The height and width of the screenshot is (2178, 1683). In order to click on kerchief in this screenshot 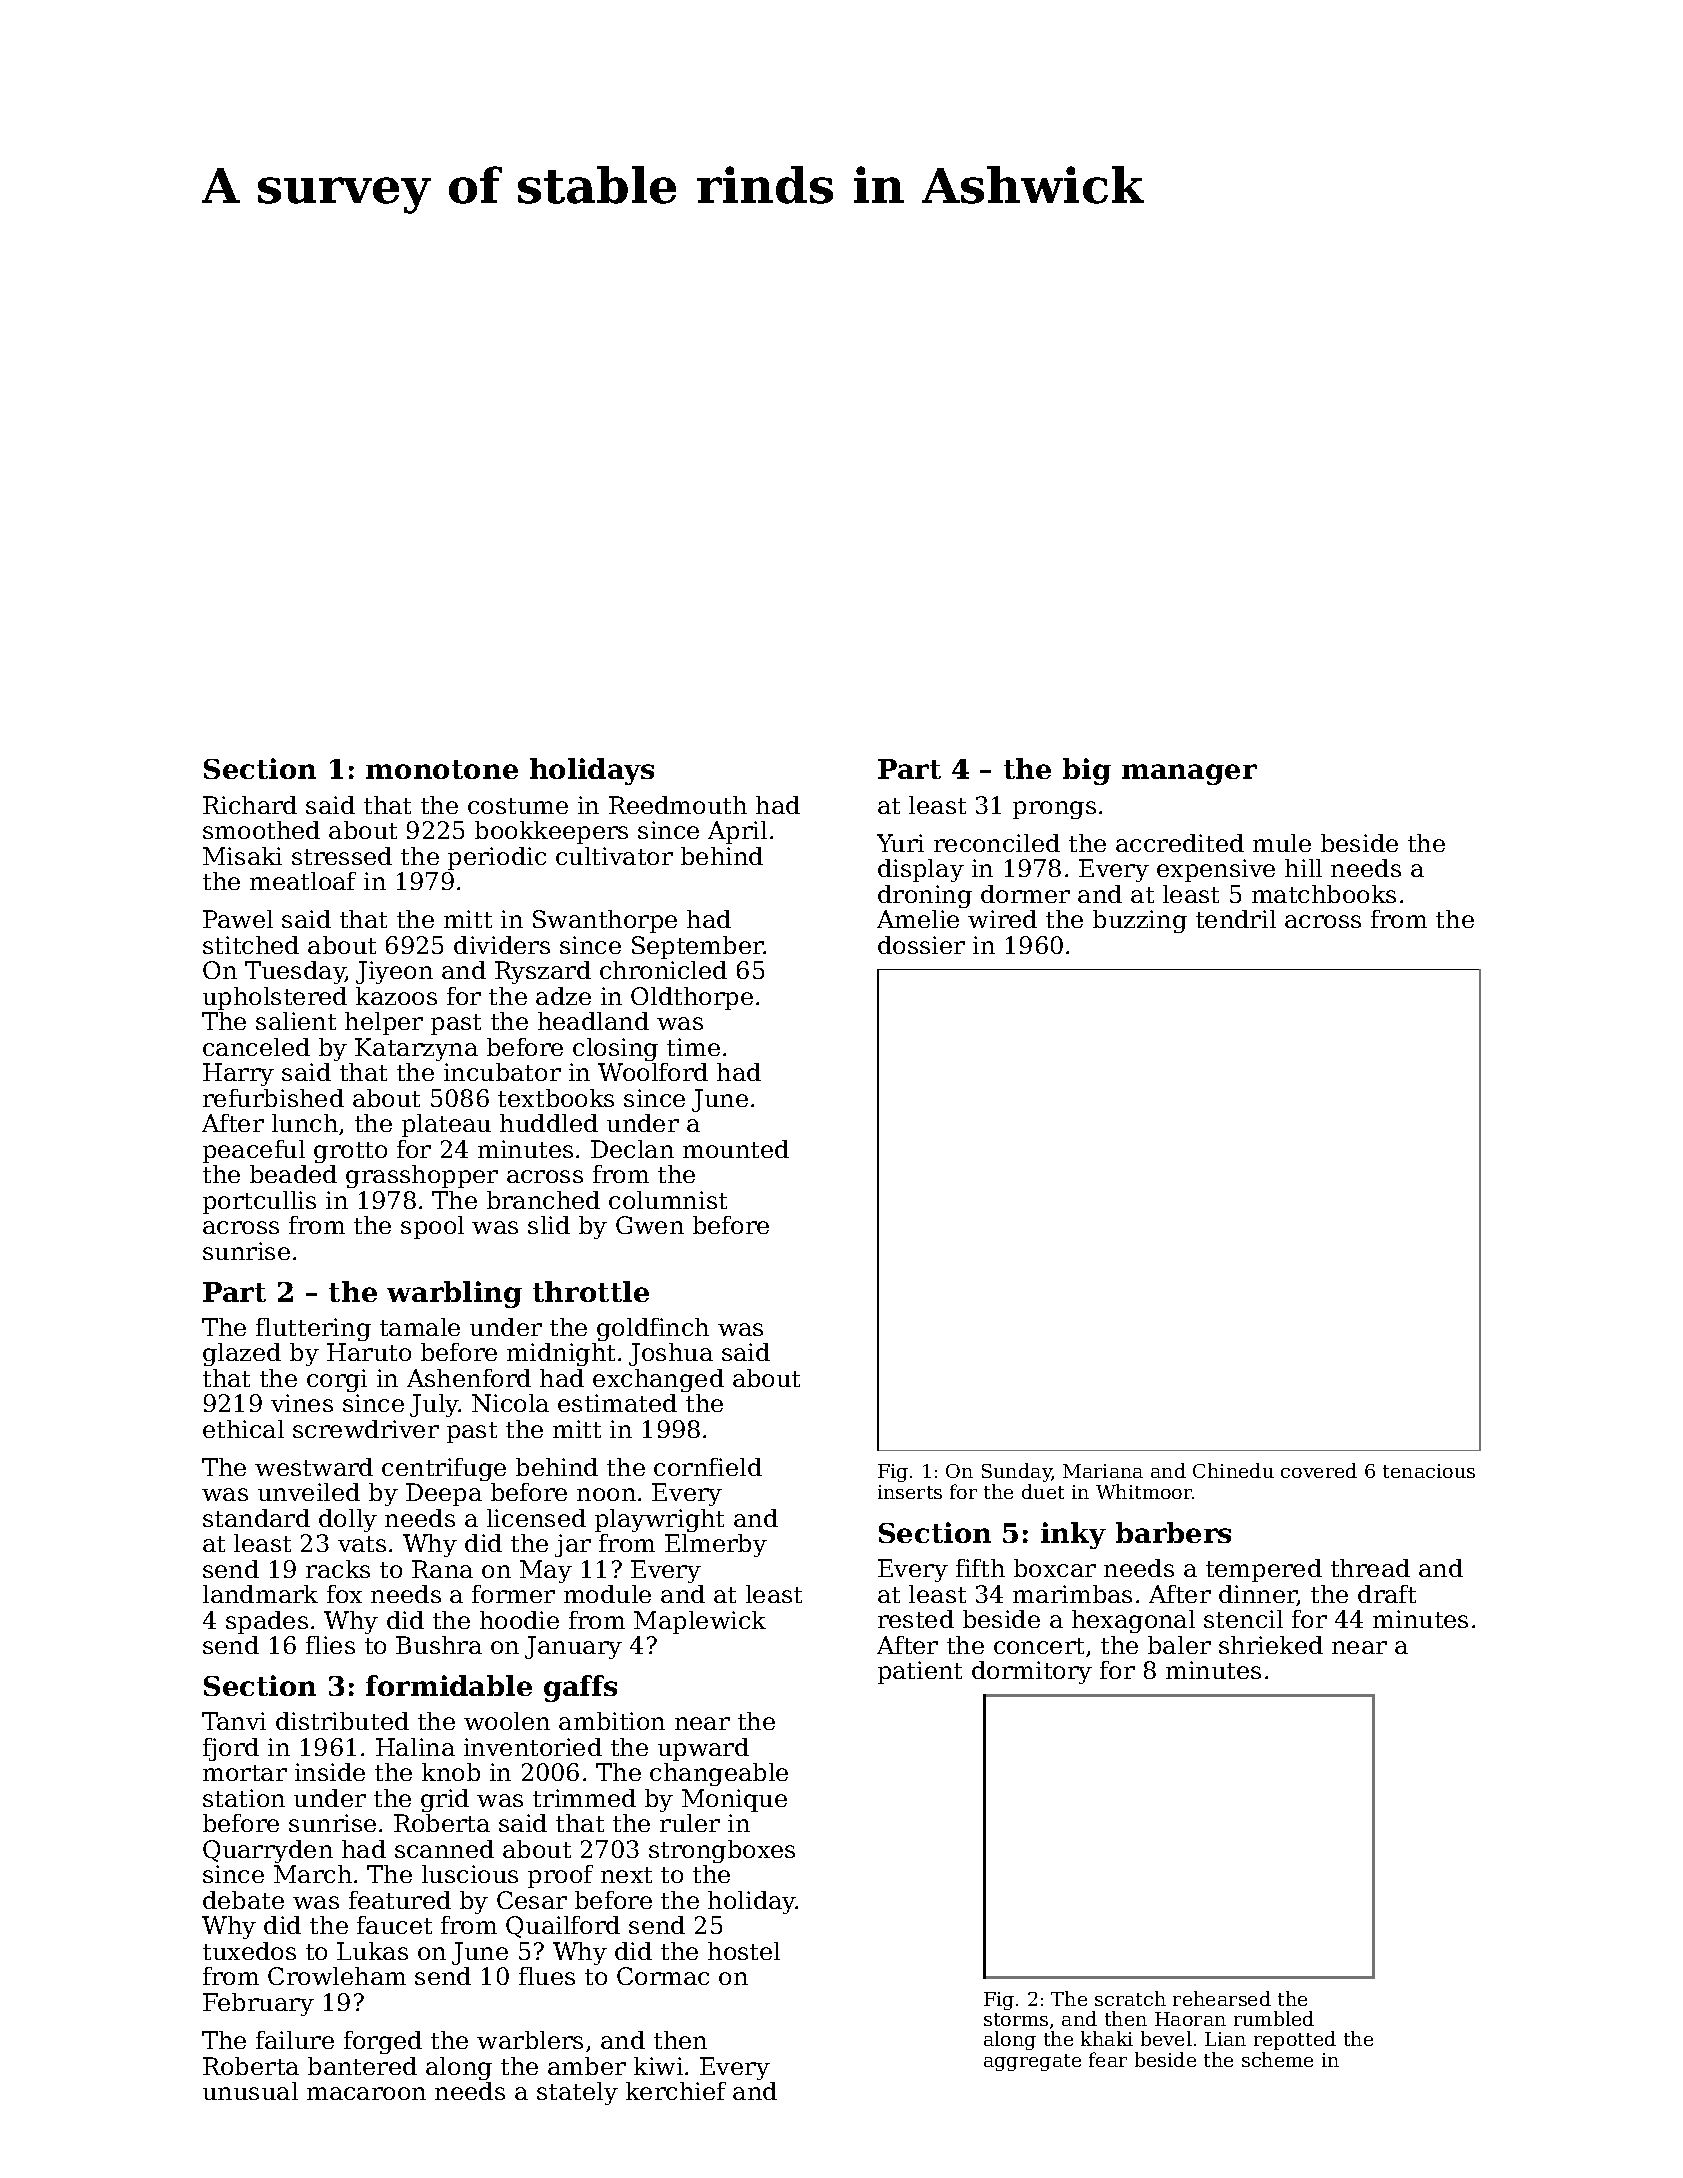, I will do `click(676, 2091)`.
